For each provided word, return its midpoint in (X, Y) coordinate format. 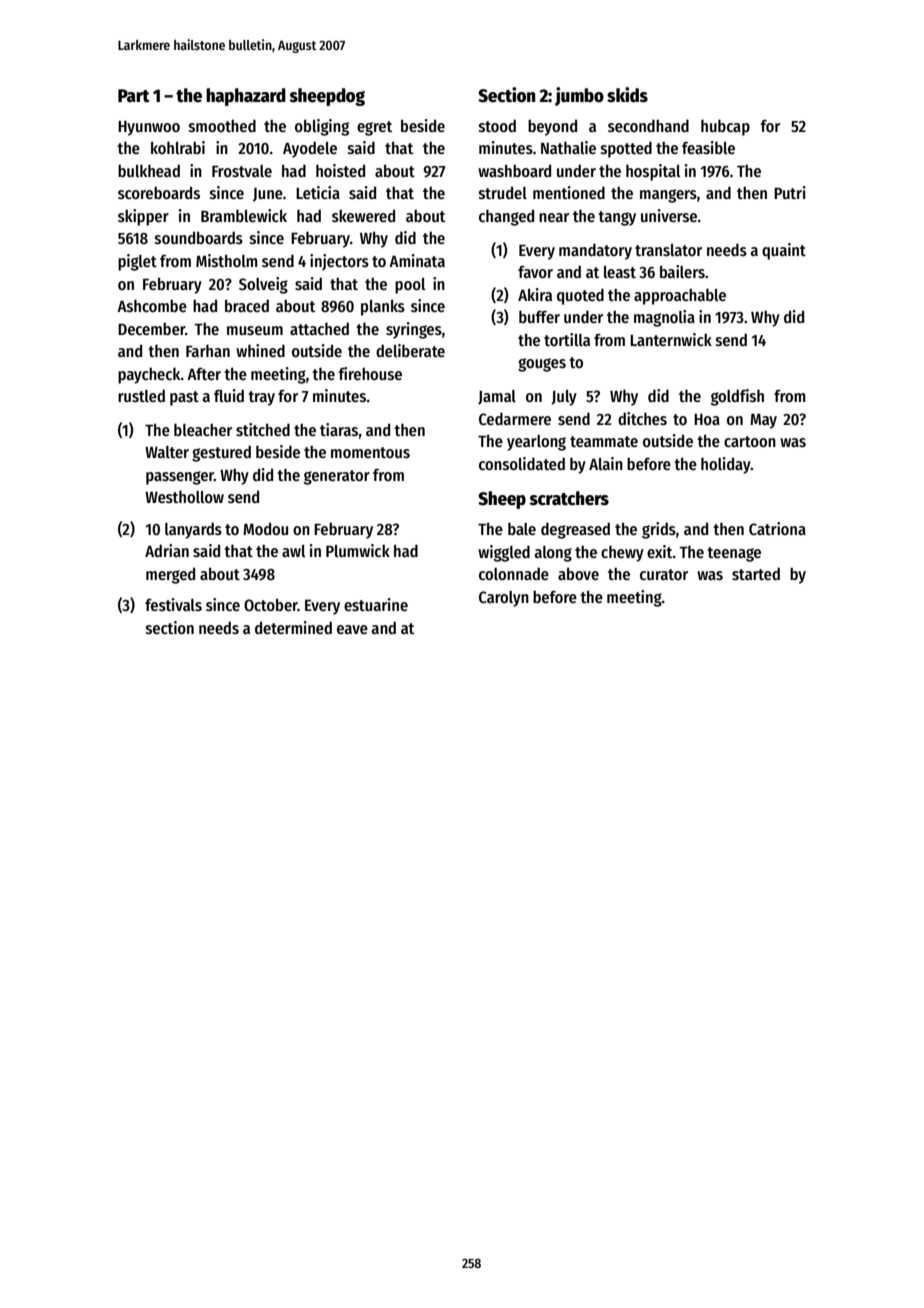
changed (506, 217)
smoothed (222, 125)
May (763, 421)
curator (664, 574)
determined (293, 627)
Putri (790, 192)
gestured (221, 453)
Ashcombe (152, 305)
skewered (363, 215)
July (564, 398)
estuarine (376, 605)
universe (669, 215)
